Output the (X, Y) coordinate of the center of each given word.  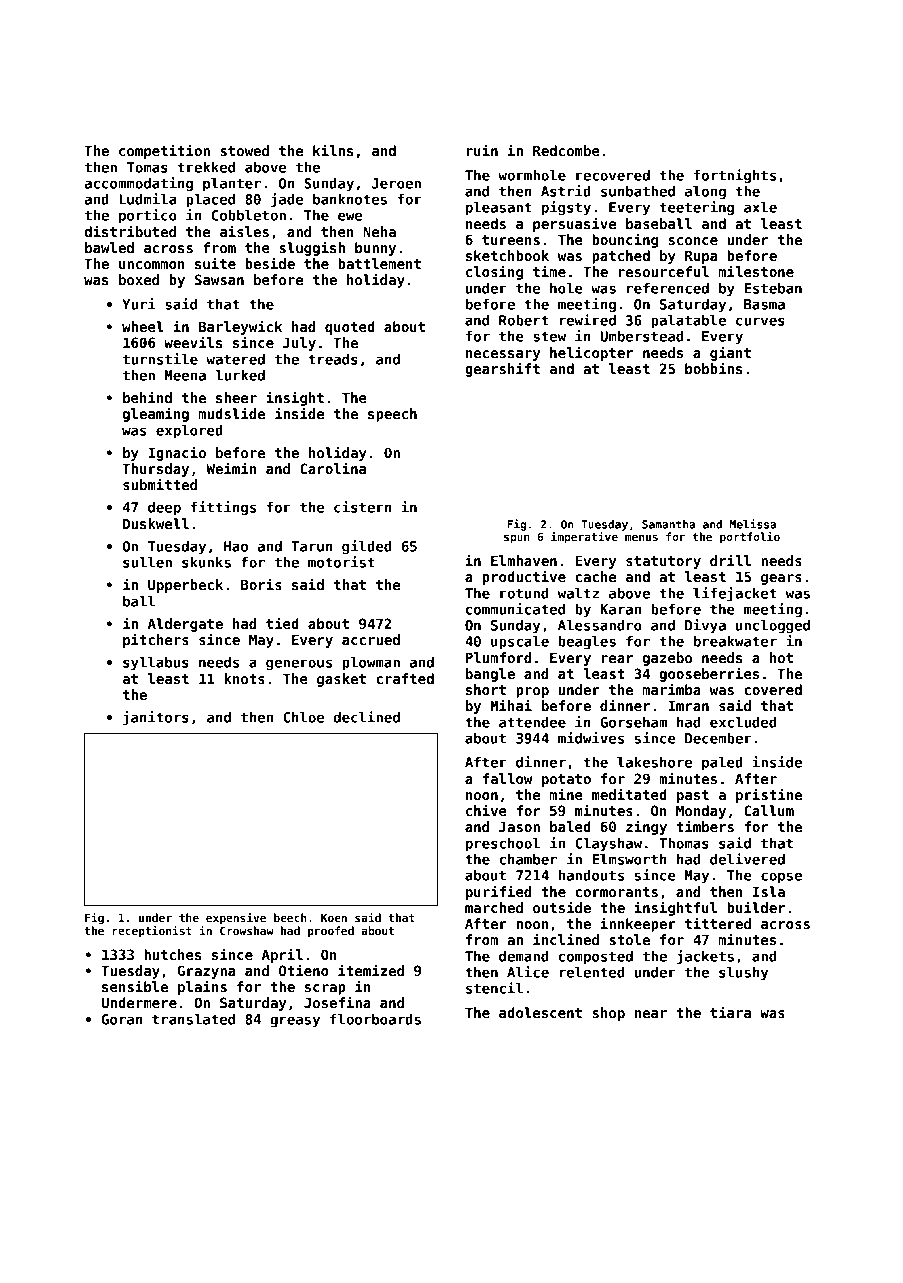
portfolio (750, 538)
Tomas (147, 167)
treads (333, 359)
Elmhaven (524, 560)
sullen (147, 562)
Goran (122, 1019)
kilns (333, 150)
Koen (334, 917)
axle (760, 207)
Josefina (337, 1002)
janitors (156, 718)
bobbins (714, 368)
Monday (701, 812)
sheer (236, 397)
